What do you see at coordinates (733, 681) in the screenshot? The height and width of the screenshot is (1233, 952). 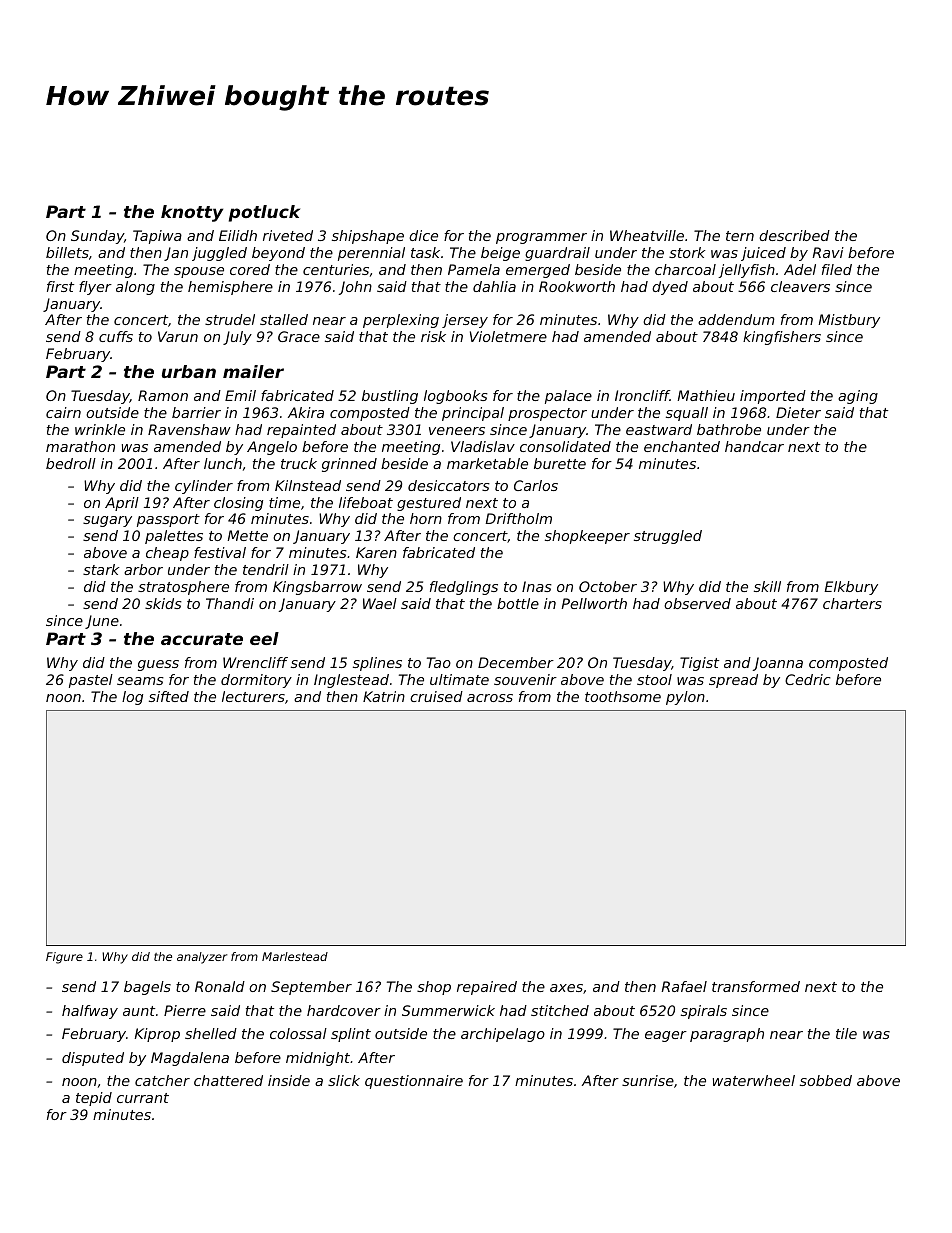 I see `spread` at bounding box center [733, 681].
